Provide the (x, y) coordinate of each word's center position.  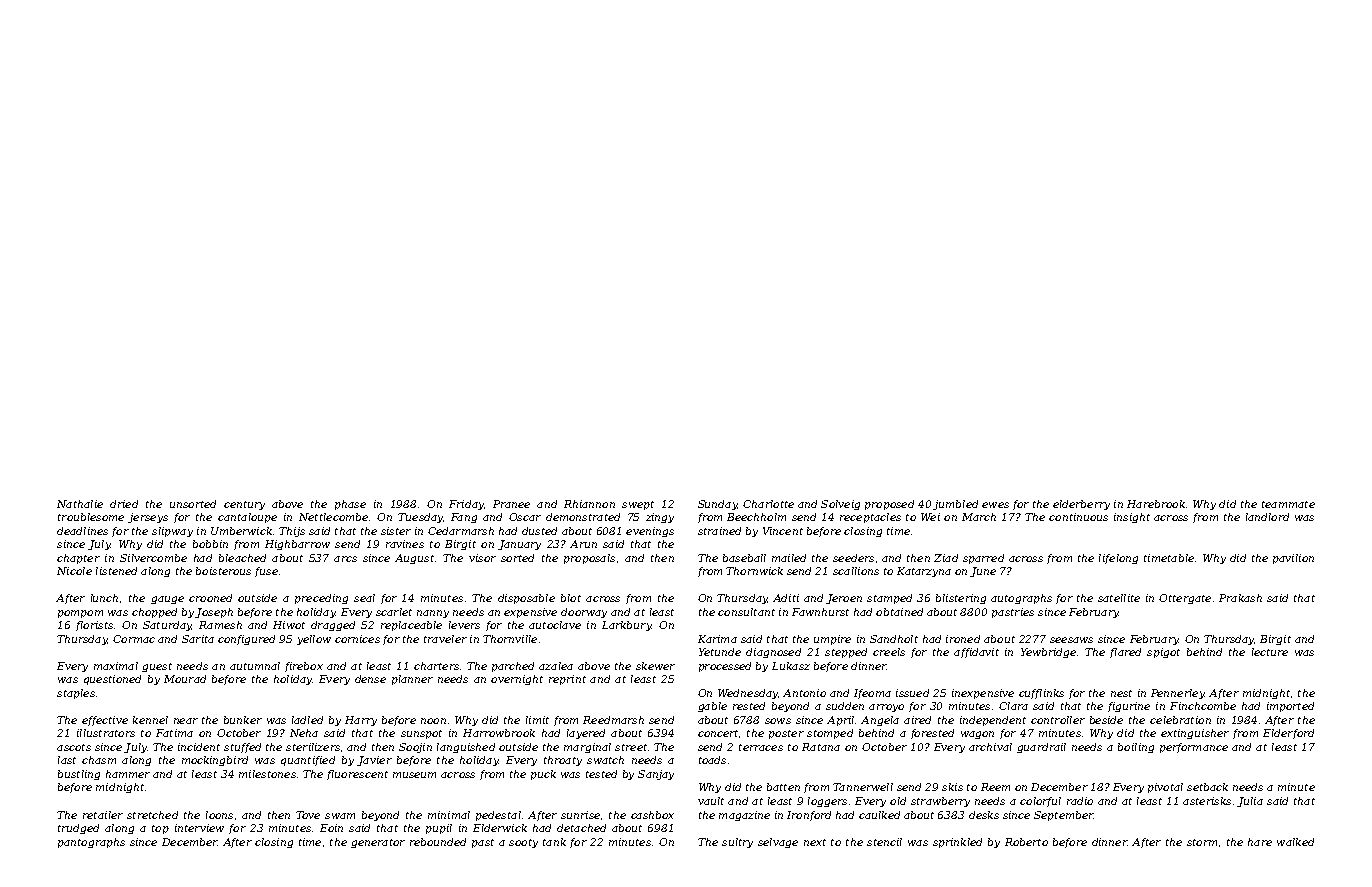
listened (116, 571)
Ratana (821, 747)
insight (1132, 518)
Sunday (717, 505)
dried (124, 504)
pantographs (91, 843)
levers (464, 625)
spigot (1163, 653)
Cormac (134, 639)
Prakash (1240, 598)
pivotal (1165, 788)
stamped (889, 599)
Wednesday (748, 694)
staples (76, 694)
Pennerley (1177, 694)
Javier (374, 761)
